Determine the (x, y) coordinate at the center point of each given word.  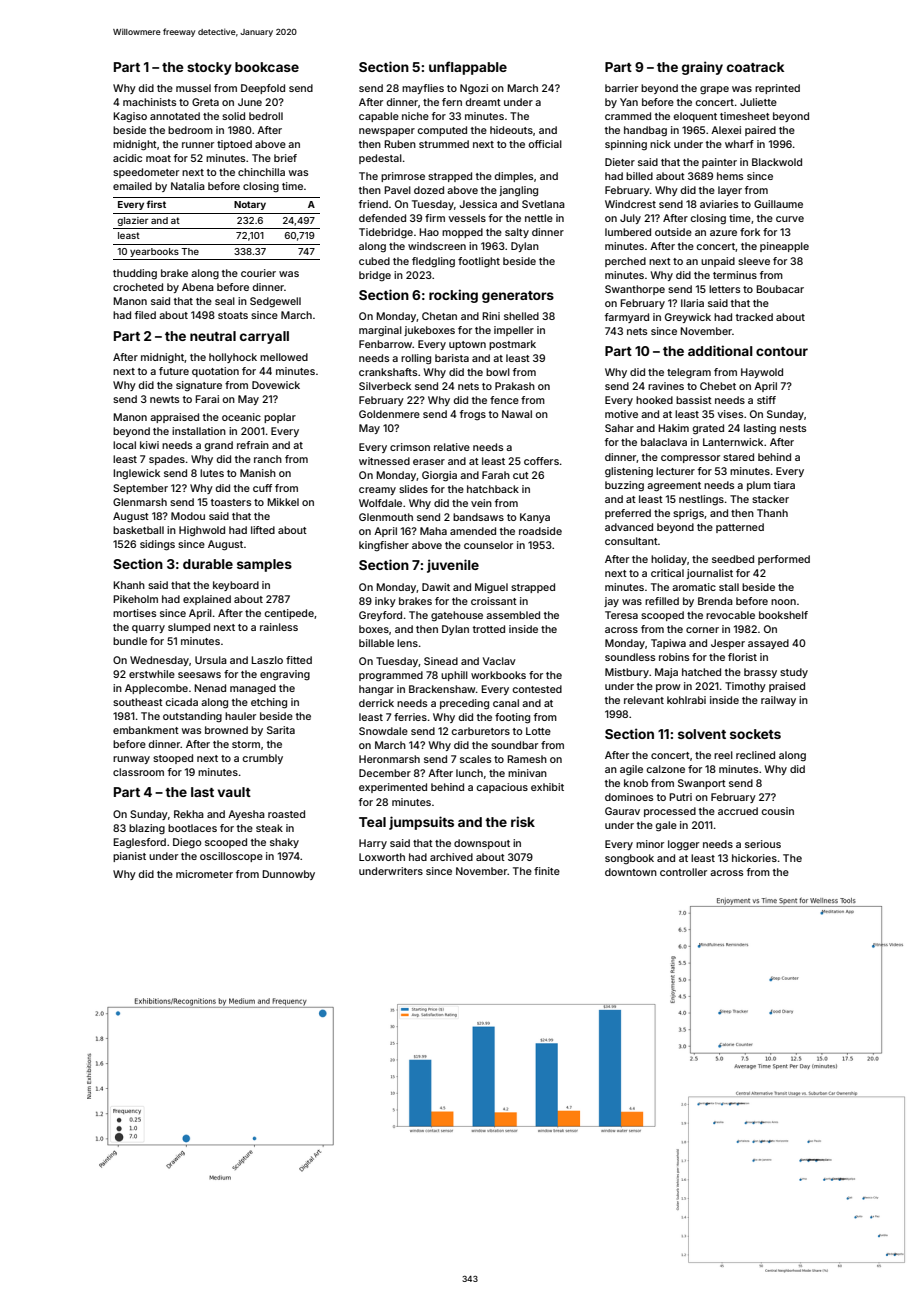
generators (518, 297)
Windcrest (630, 204)
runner (198, 145)
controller (683, 872)
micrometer (204, 874)
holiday (669, 560)
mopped (462, 233)
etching (269, 703)
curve (790, 219)
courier (258, 273)
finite (547, 871)
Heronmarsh (389, 759)
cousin (778, 811)
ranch (268, 459)
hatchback (493, 489)
